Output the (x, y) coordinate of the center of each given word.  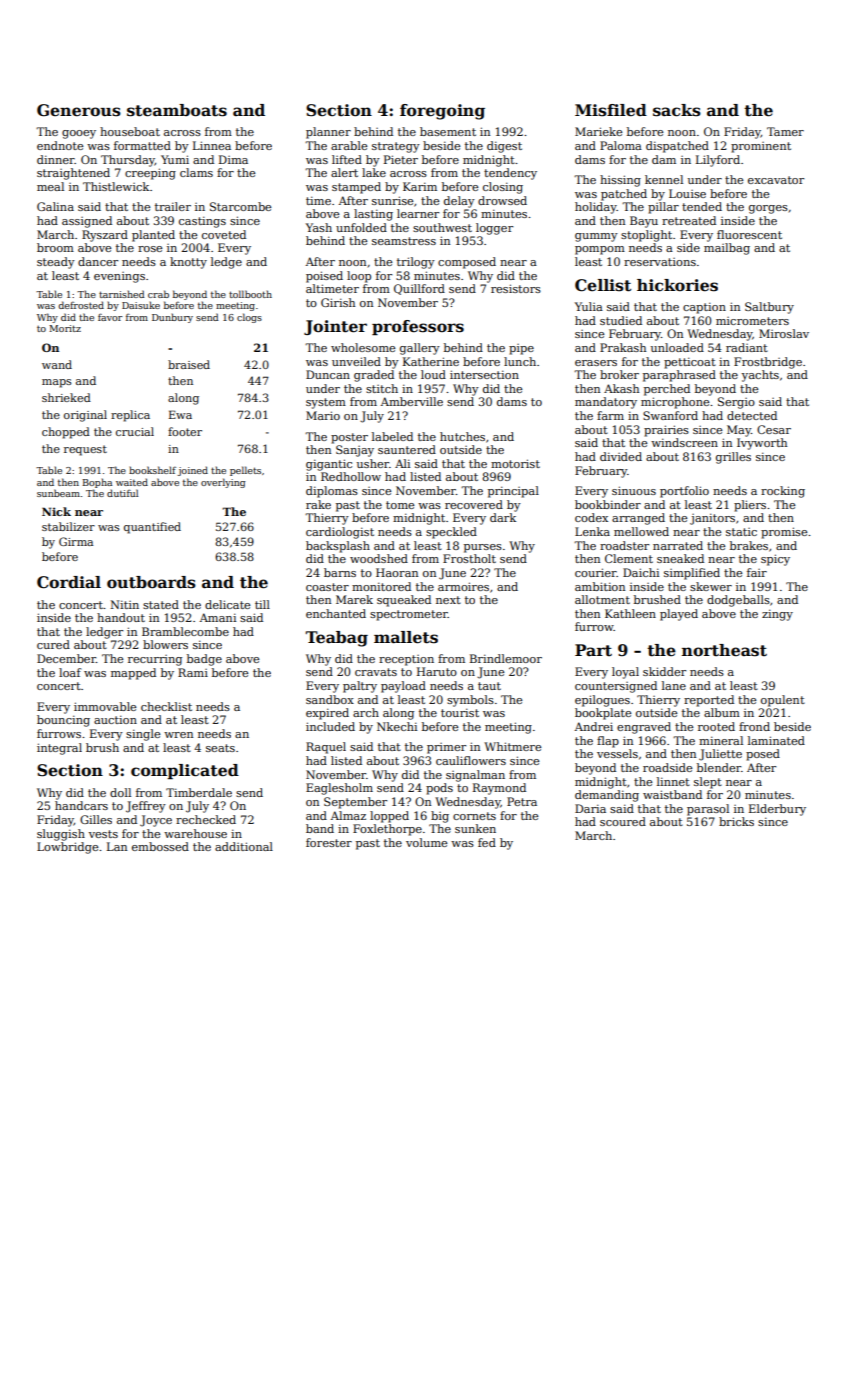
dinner (56, 159)
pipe (521, 349)
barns (340, 572)
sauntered (407, 449)
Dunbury (172, 318)
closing (503, 188)
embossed (160, 846)
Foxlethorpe (387, 830)
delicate (227, 604)
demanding (607, 796)
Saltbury (769, 308)
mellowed (641, 531)
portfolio (684, 492)
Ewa (180, 414)
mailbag (727, 249)
